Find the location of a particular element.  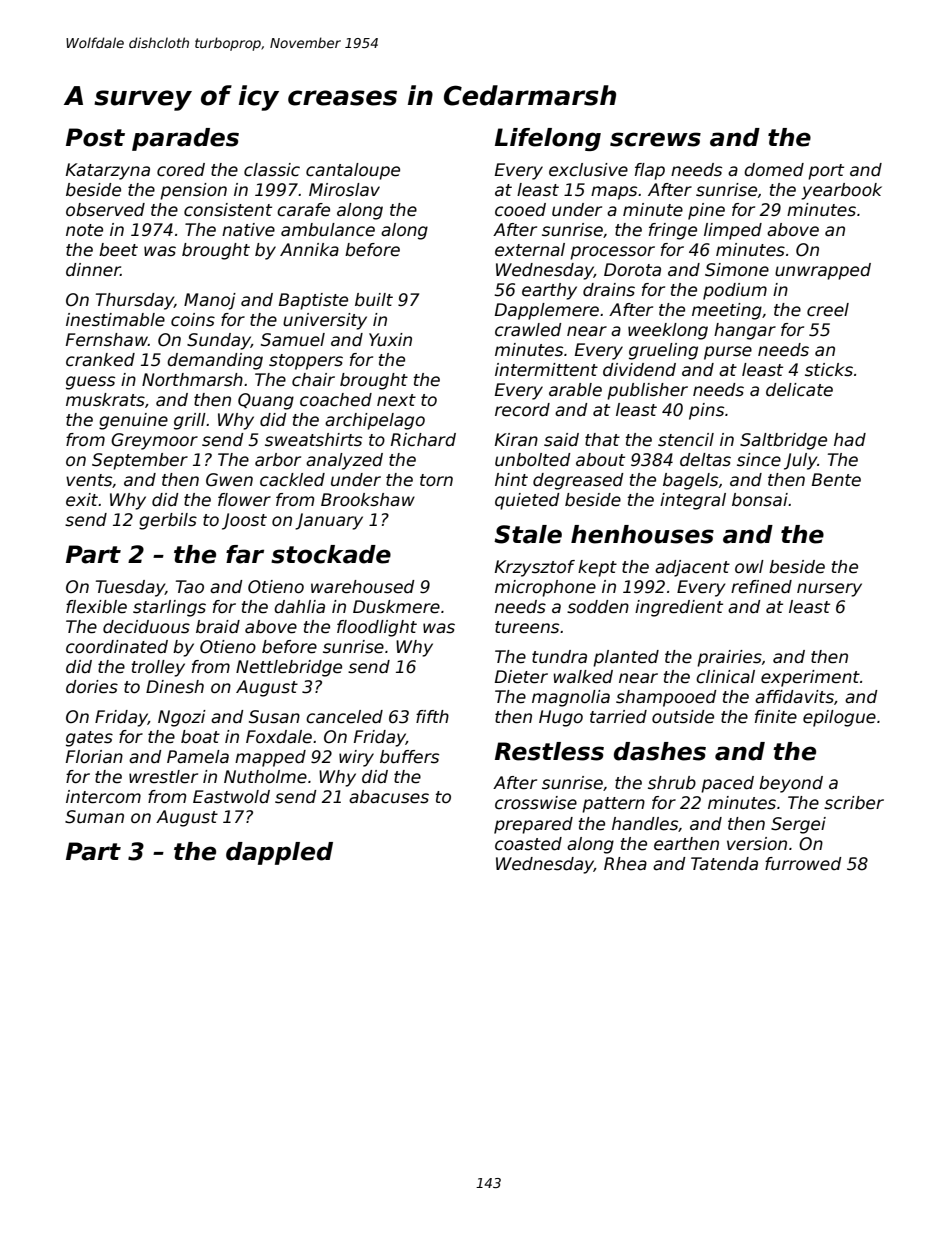

canceled is located at coordinates (344, 717).
